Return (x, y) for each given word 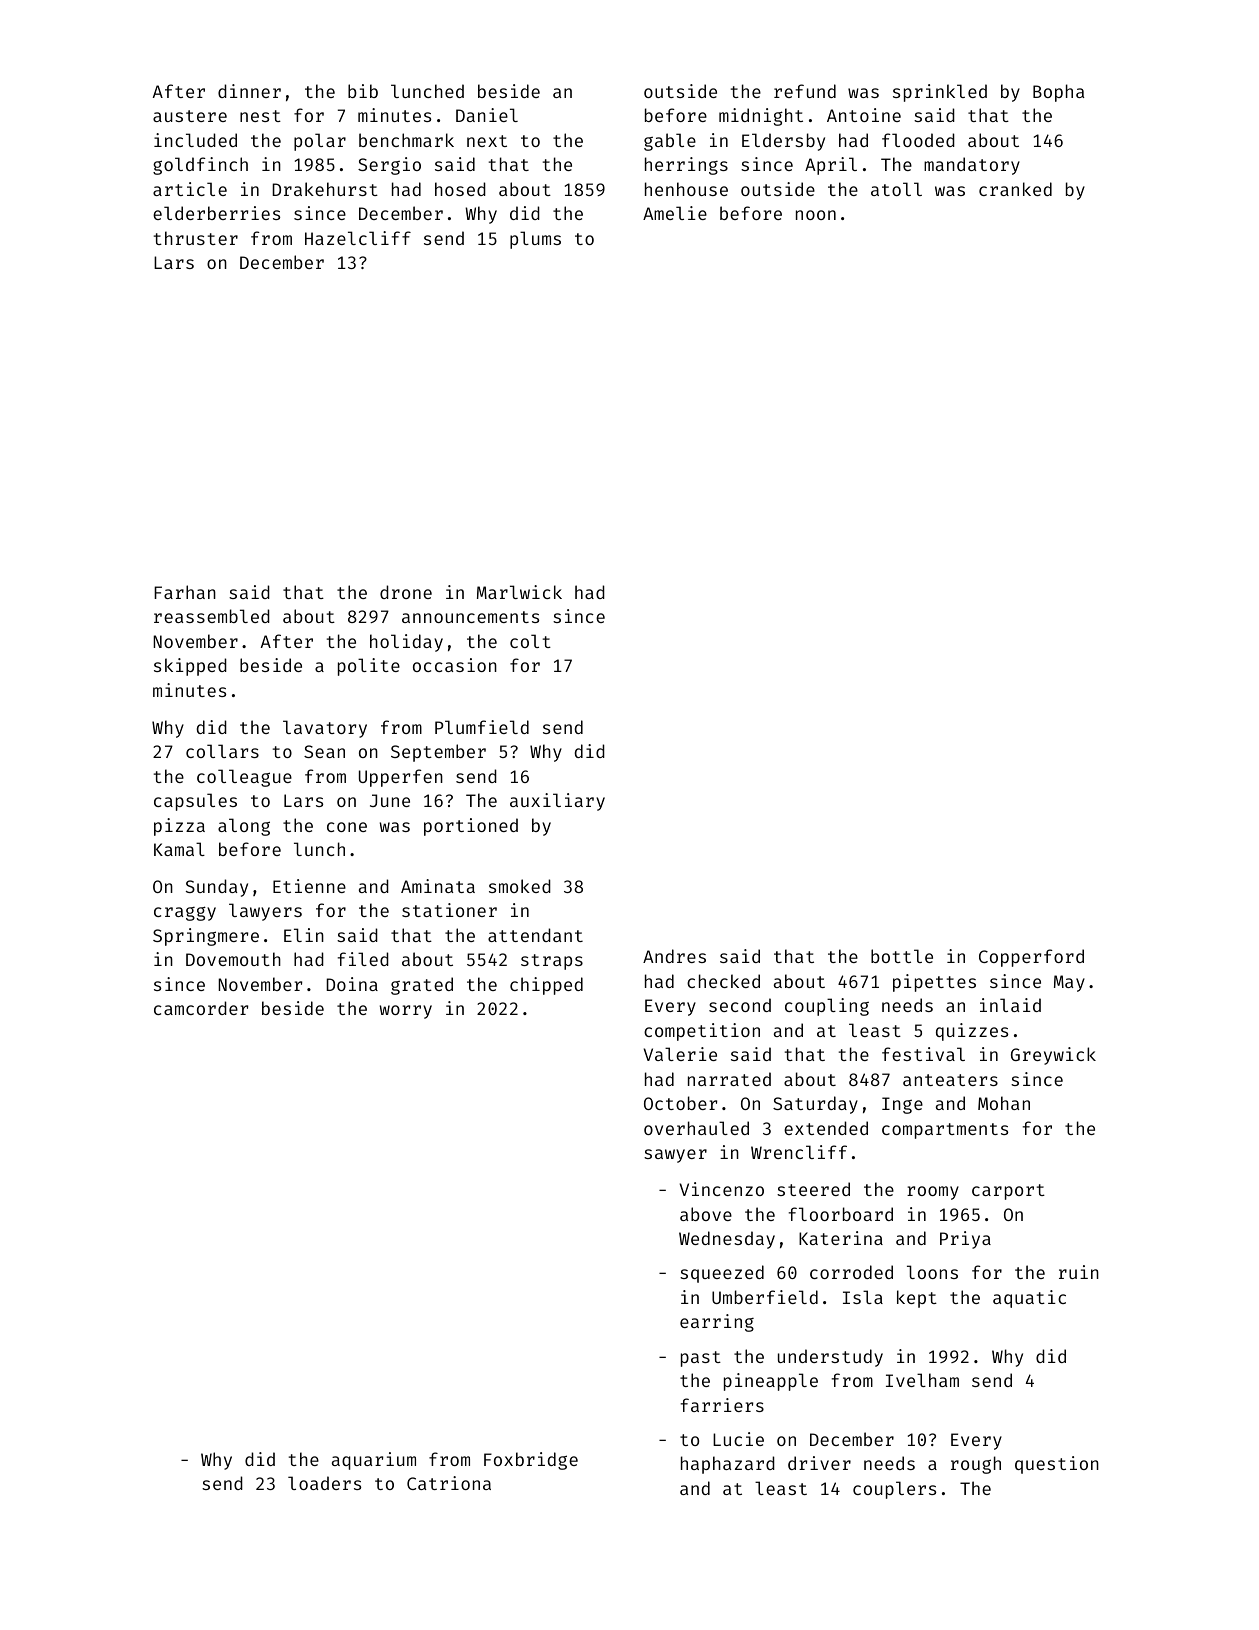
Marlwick (519, 592)
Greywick (1053, 1056)
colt (530, 641)
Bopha (1058, 93)
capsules (195, 802)
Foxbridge (531, 1461)
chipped (546, 986)
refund (805, 91)
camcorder (201, 1008)
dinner (249, 91)
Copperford (1031, 958)
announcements (470, 617)
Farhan (185, 592)
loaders (324, 1483)
